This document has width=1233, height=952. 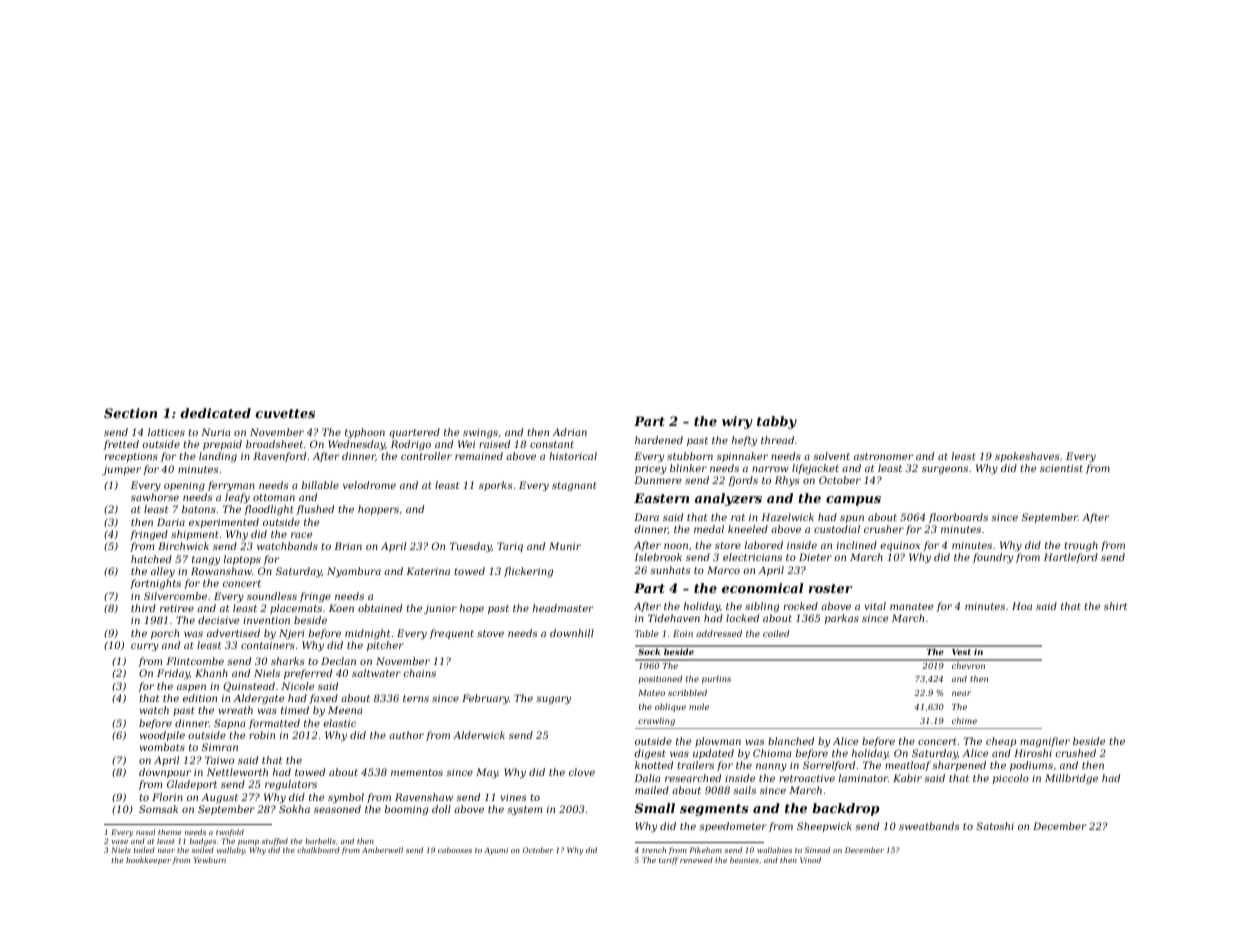 I want to click on oblique, so click(x=670, y=707).
